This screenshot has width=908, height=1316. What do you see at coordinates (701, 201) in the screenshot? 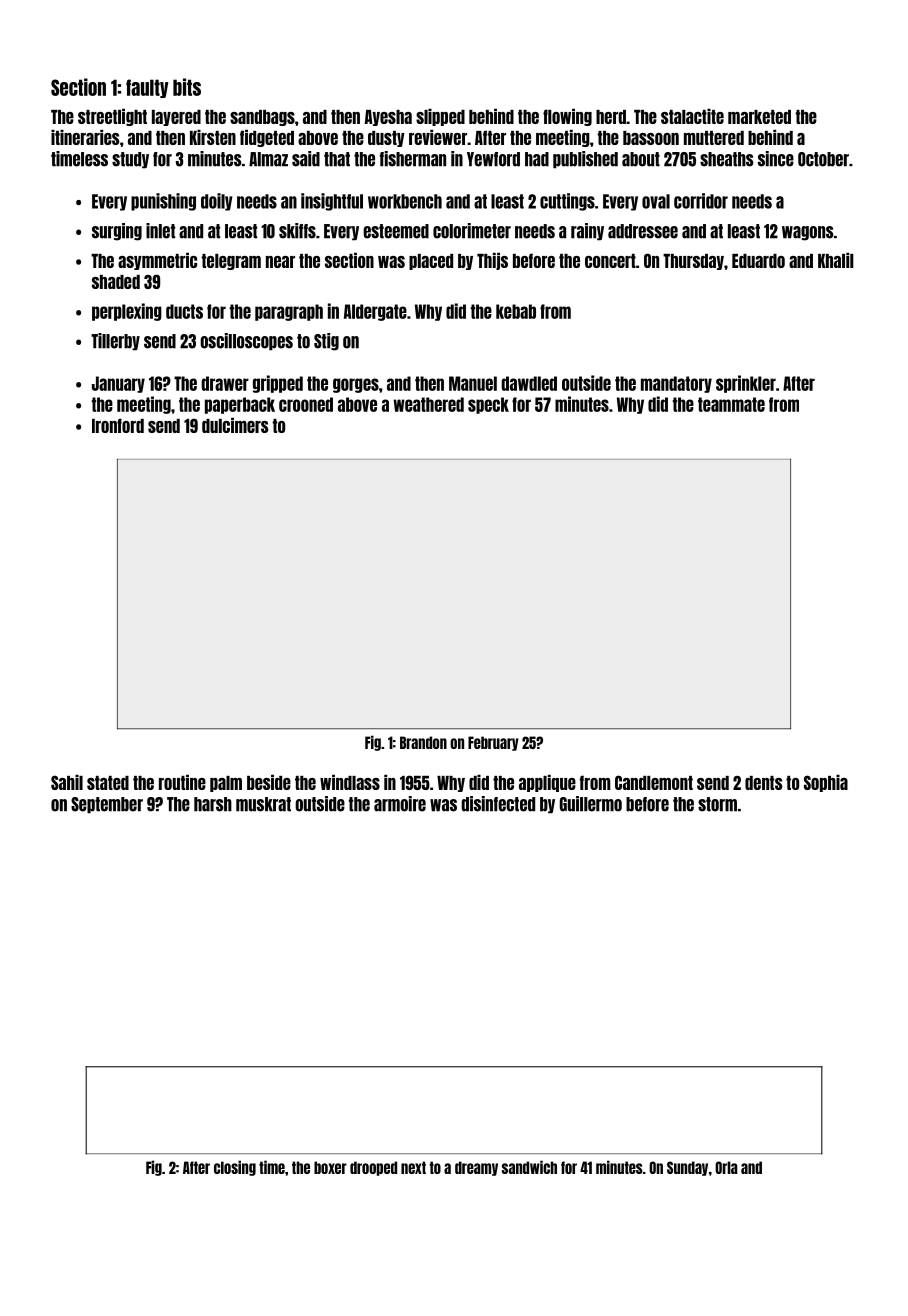
I see `corridor` at bounding box center [701, 201].
